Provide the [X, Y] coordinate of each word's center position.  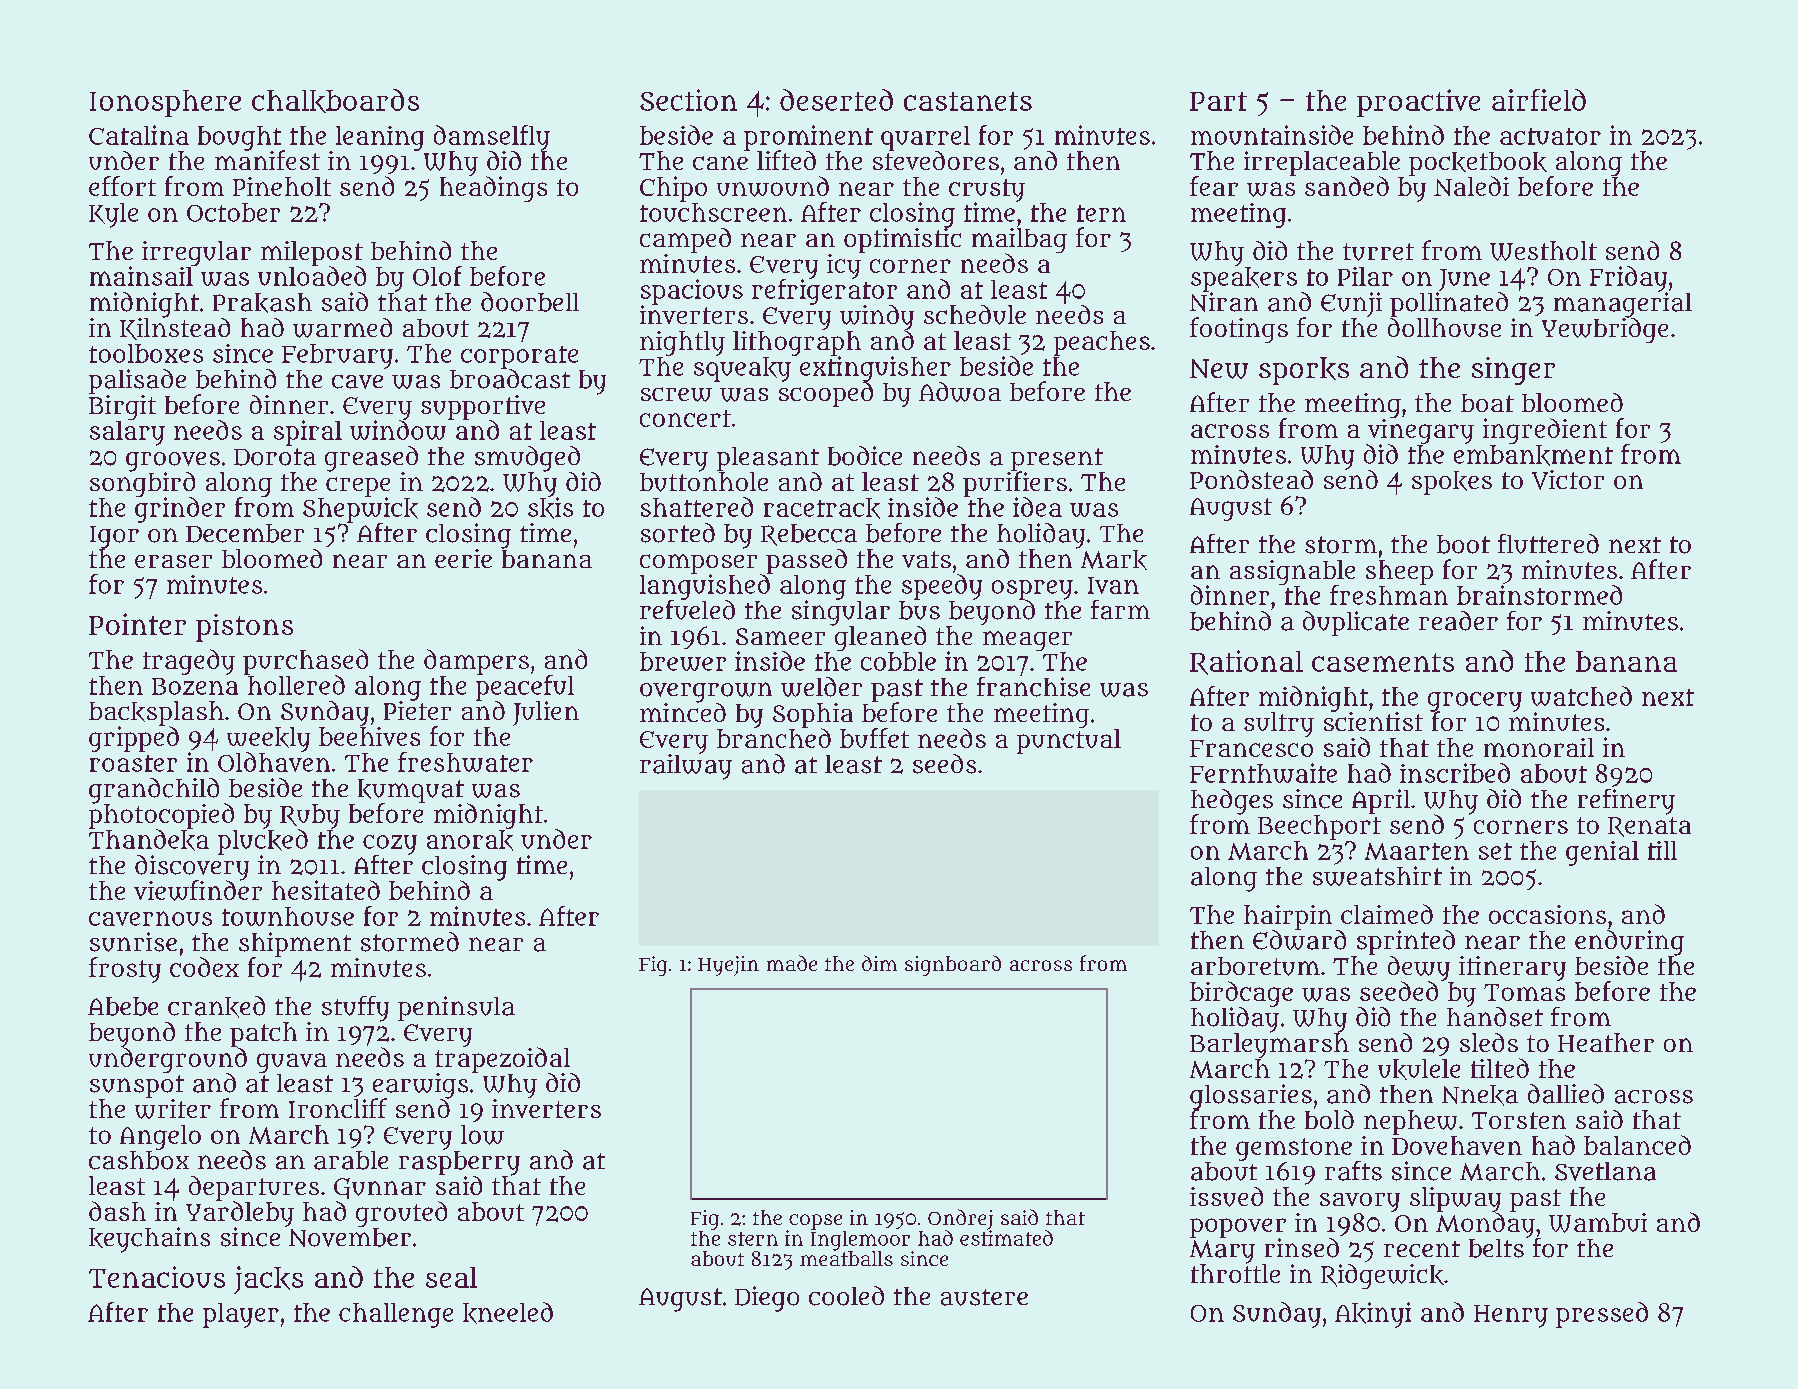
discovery [192, 867]
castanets [968, 101]
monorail [1539, 747]
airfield [1539, 100]
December [245, 533]
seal [451, 1277]
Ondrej [960, 1219]
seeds [944, 764]
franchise [1033, 687]
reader [1458, 621]
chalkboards [335, 101]
